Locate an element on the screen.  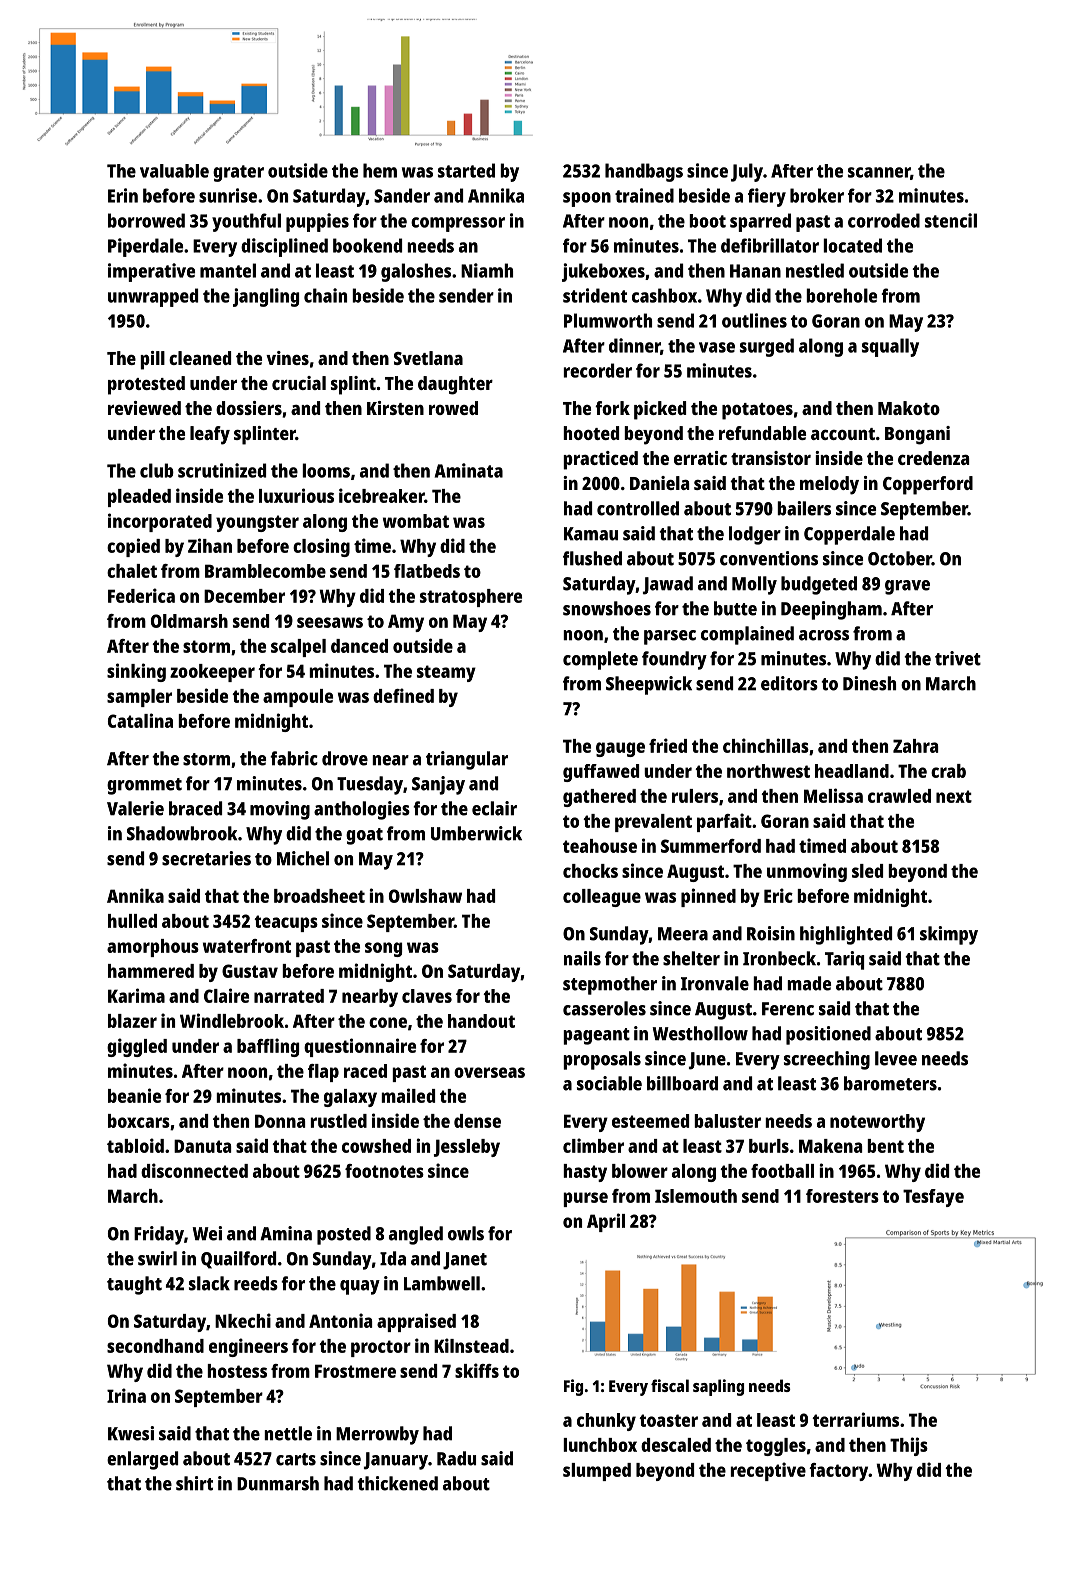
eclair is located at coordinates (494, 808).
